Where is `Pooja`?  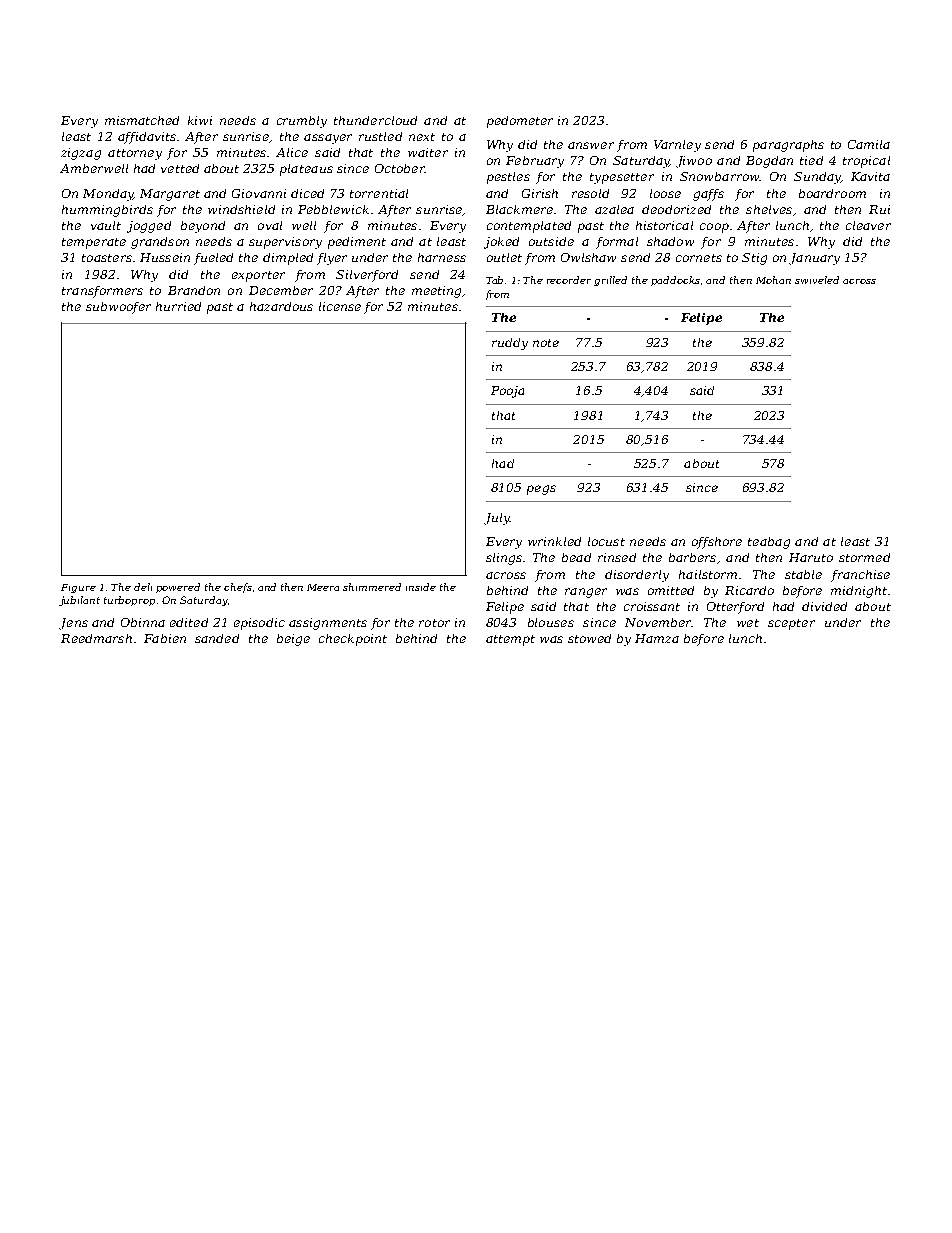 Pooja is located at coordinates (507, 392).
